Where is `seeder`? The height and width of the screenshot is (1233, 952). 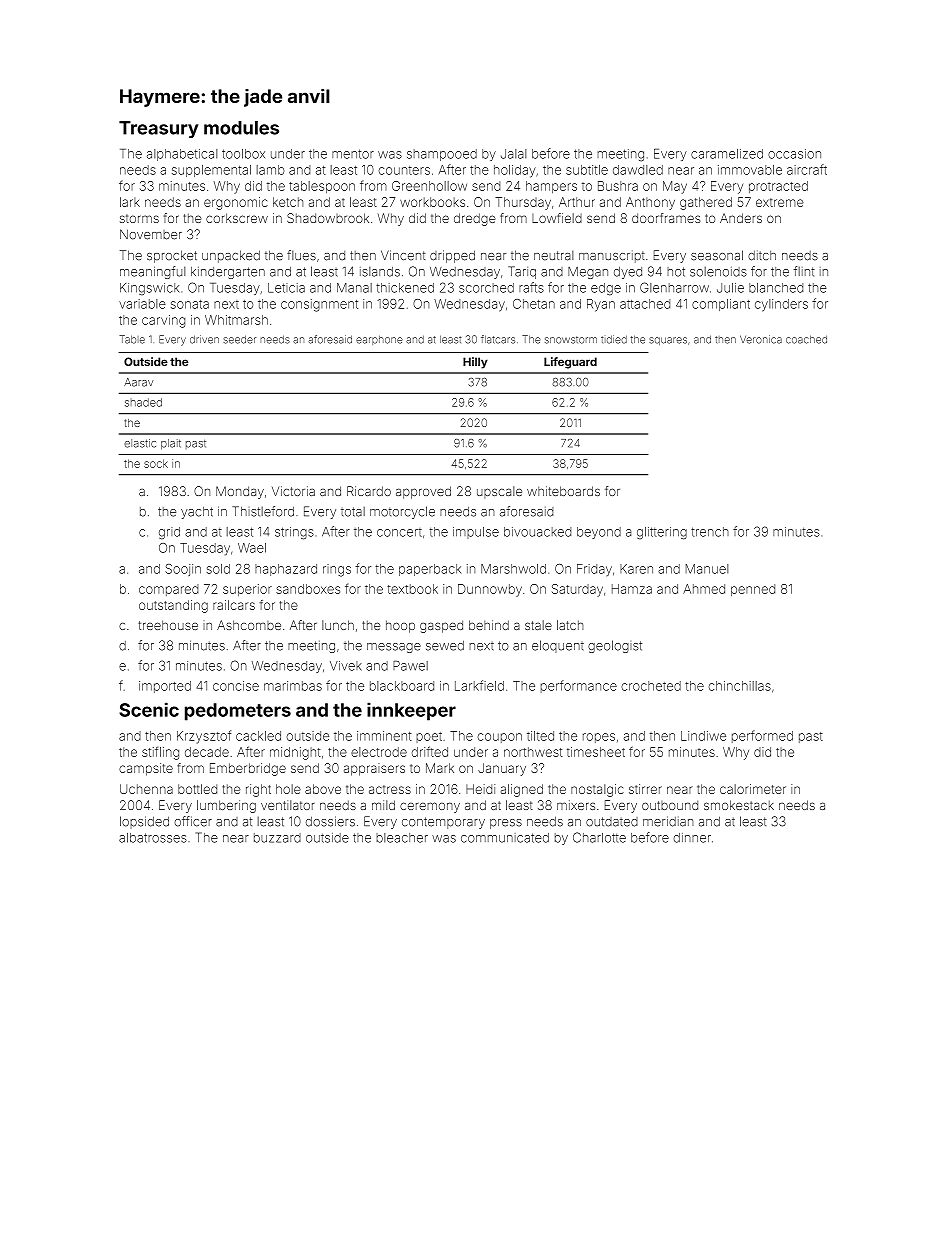 seeder is located at coordinates (240, 339).
